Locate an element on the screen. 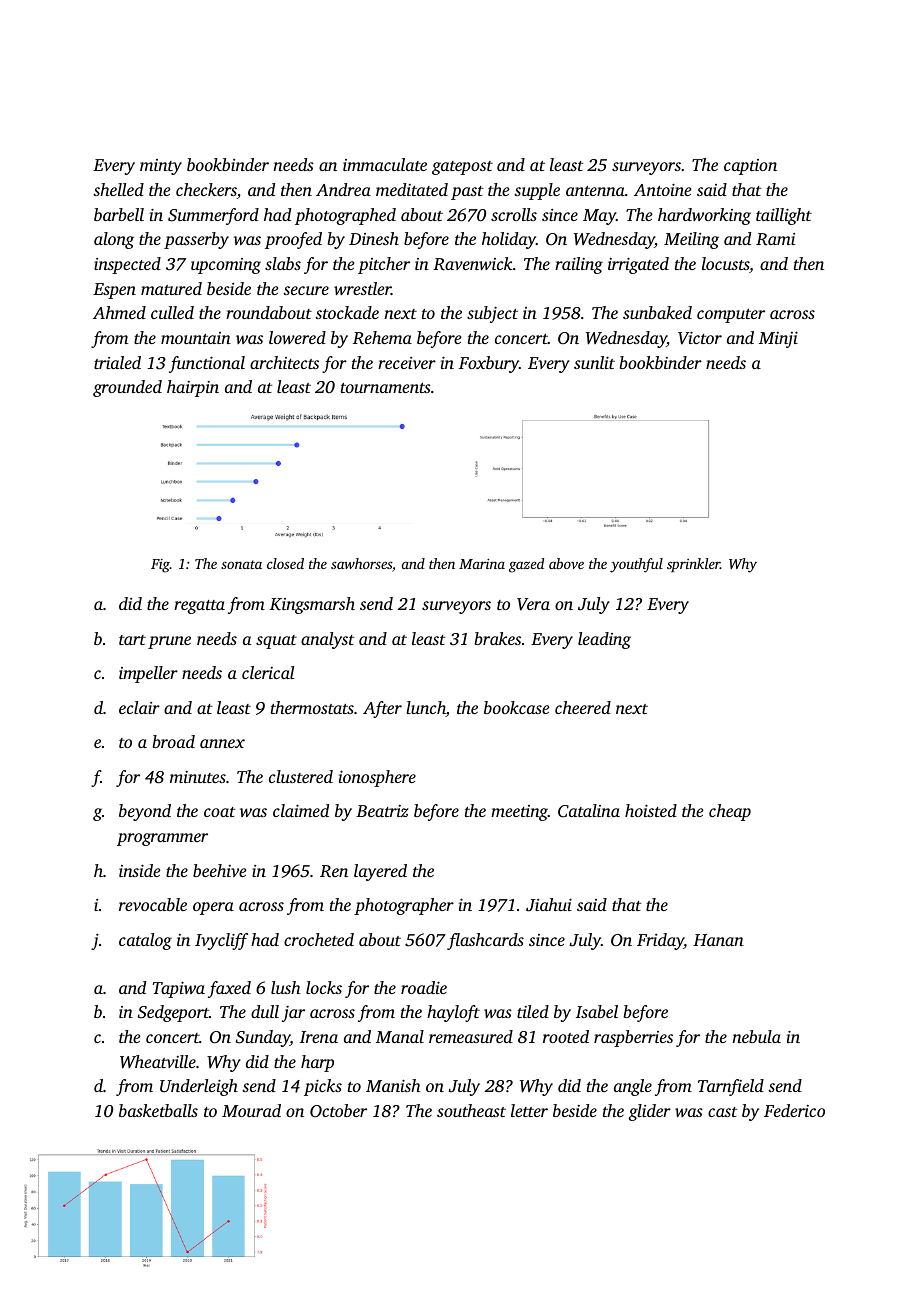 Image resolution: width=924 pixels, height=1311 pixels. upcoming is located at coordinates (226, 266).
